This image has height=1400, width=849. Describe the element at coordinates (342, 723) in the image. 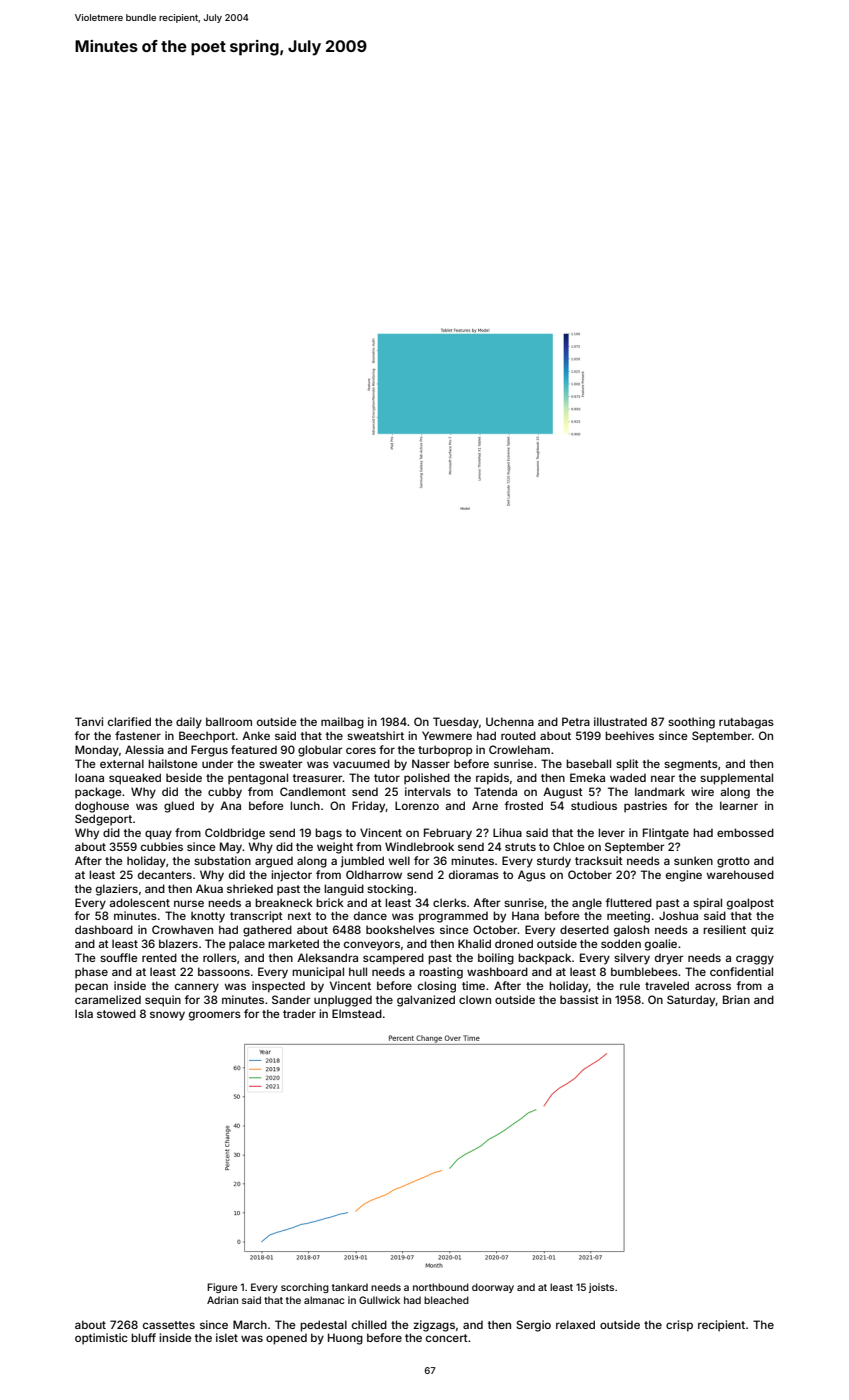

I see `mailbag` at that location.
